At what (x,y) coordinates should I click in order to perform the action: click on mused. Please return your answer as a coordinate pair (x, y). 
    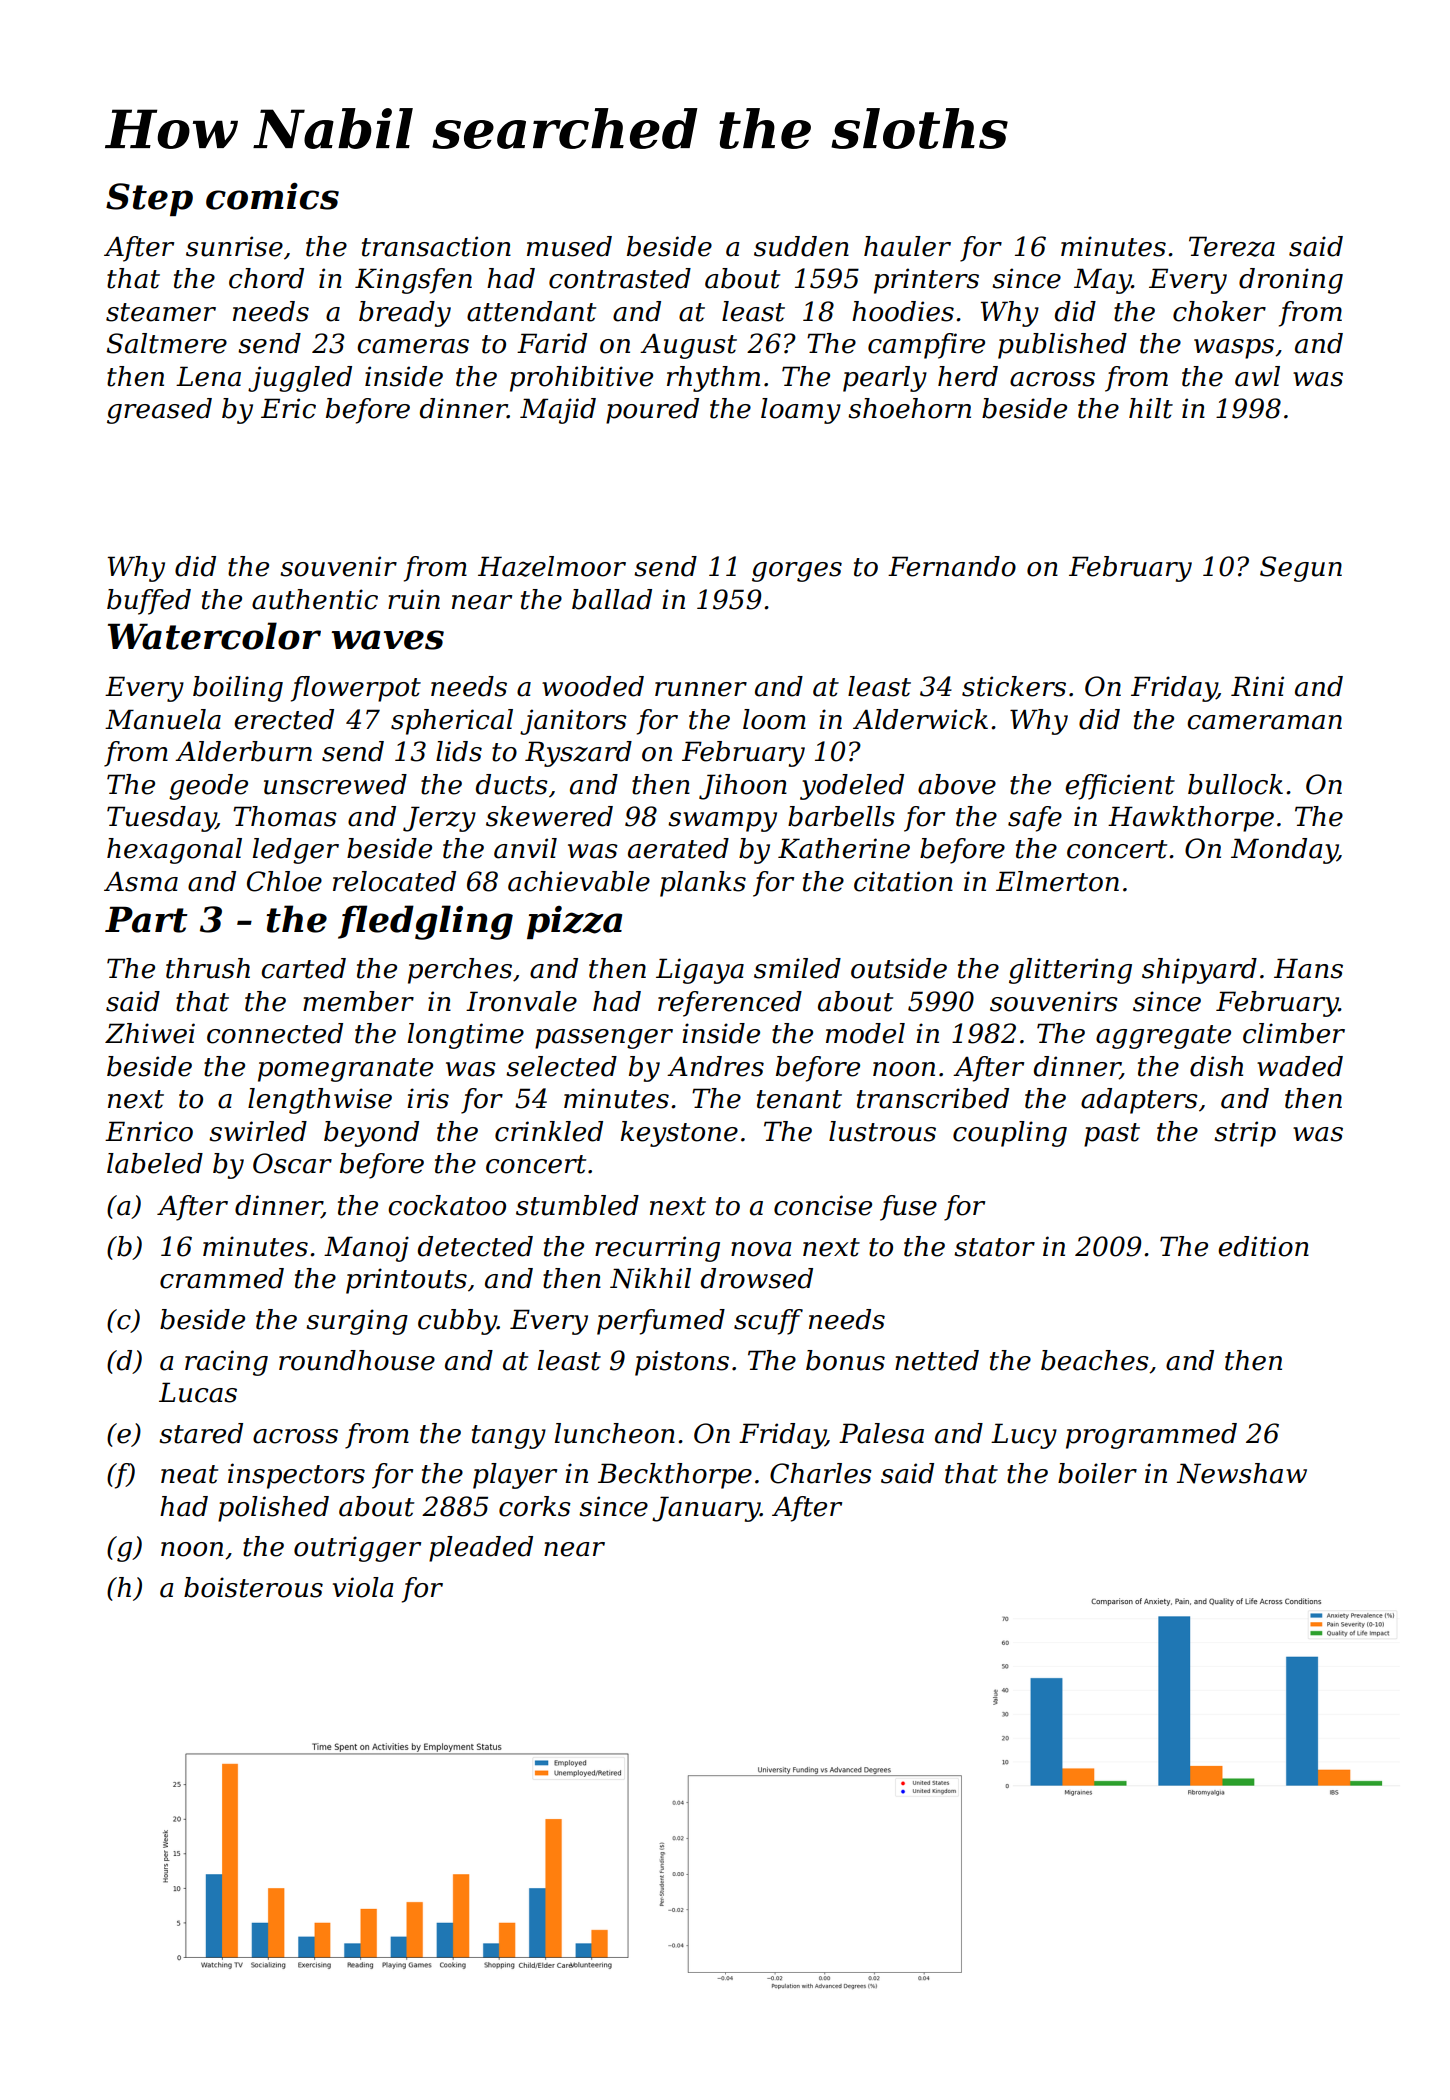
    Looking at the image, I should click on (569, 246).
